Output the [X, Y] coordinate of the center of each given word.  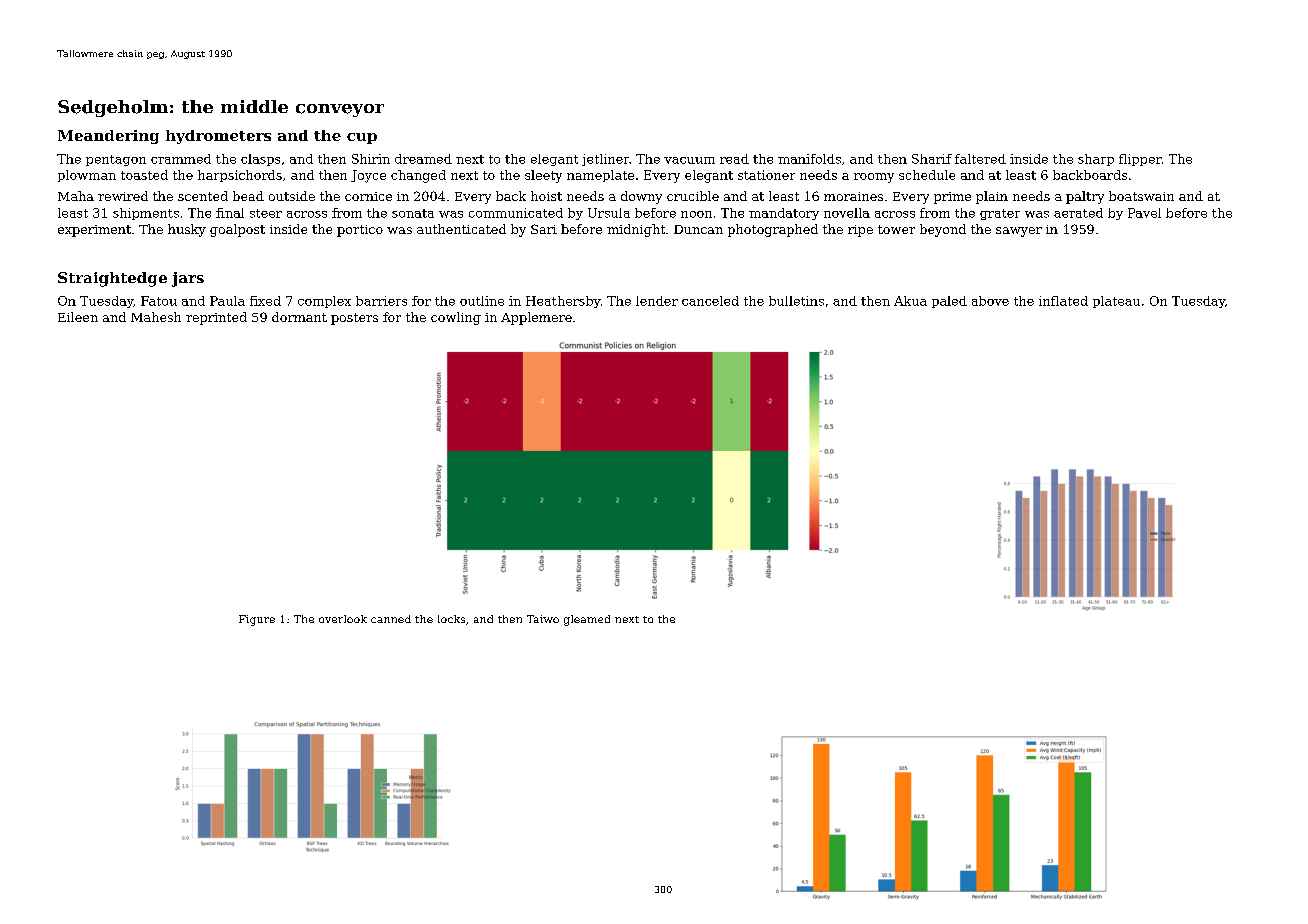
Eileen [78, 317]
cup [362, 138]
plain [992, 197]
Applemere [536, 318]
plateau [1116, 302]
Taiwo [543, 619]
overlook [343, 619]
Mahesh [156, 317]
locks [451, 619]
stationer [766, 175]
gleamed [587, 620]
